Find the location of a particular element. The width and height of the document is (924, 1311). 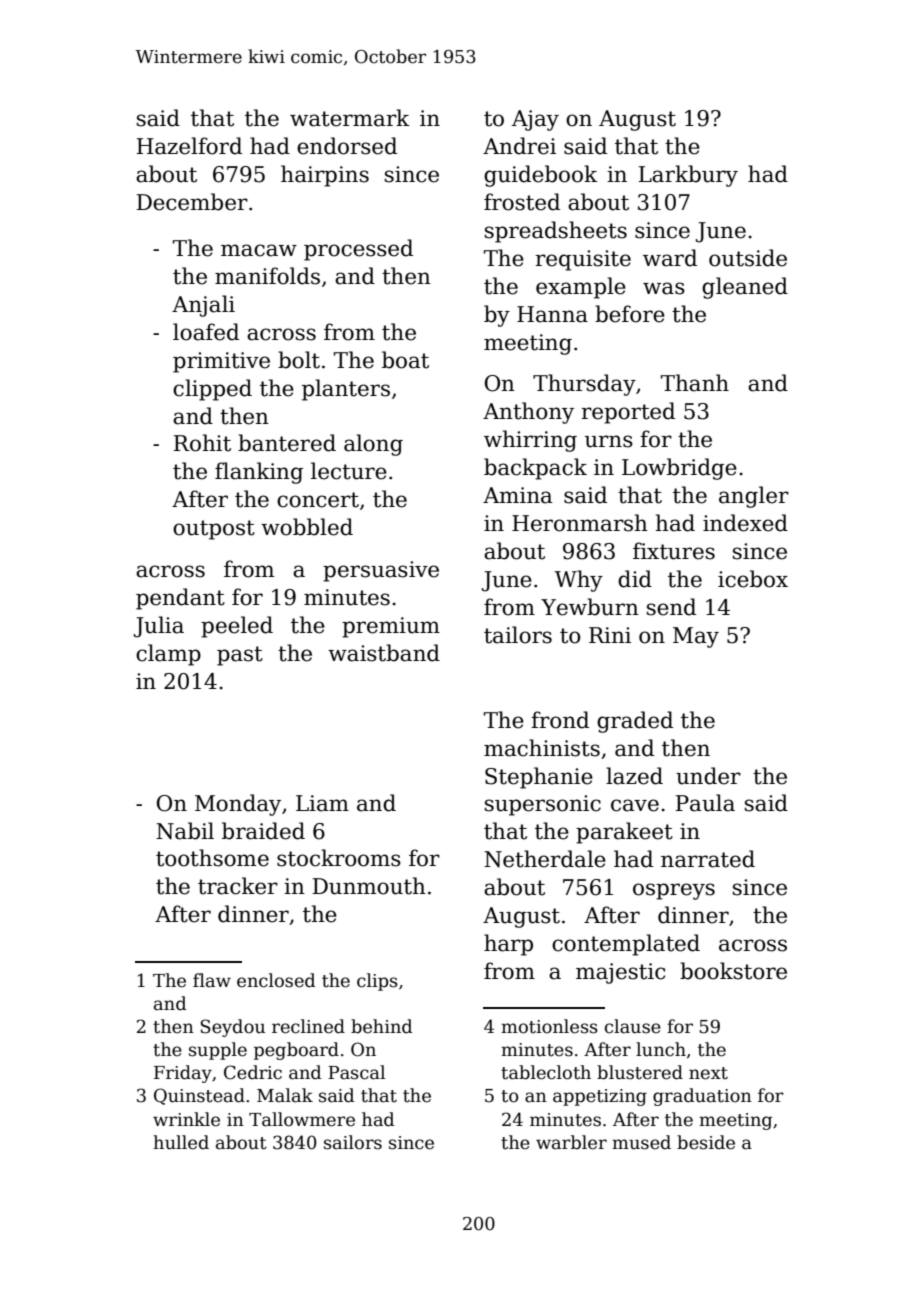

Hazelford is located at coordinates (189, 146).
